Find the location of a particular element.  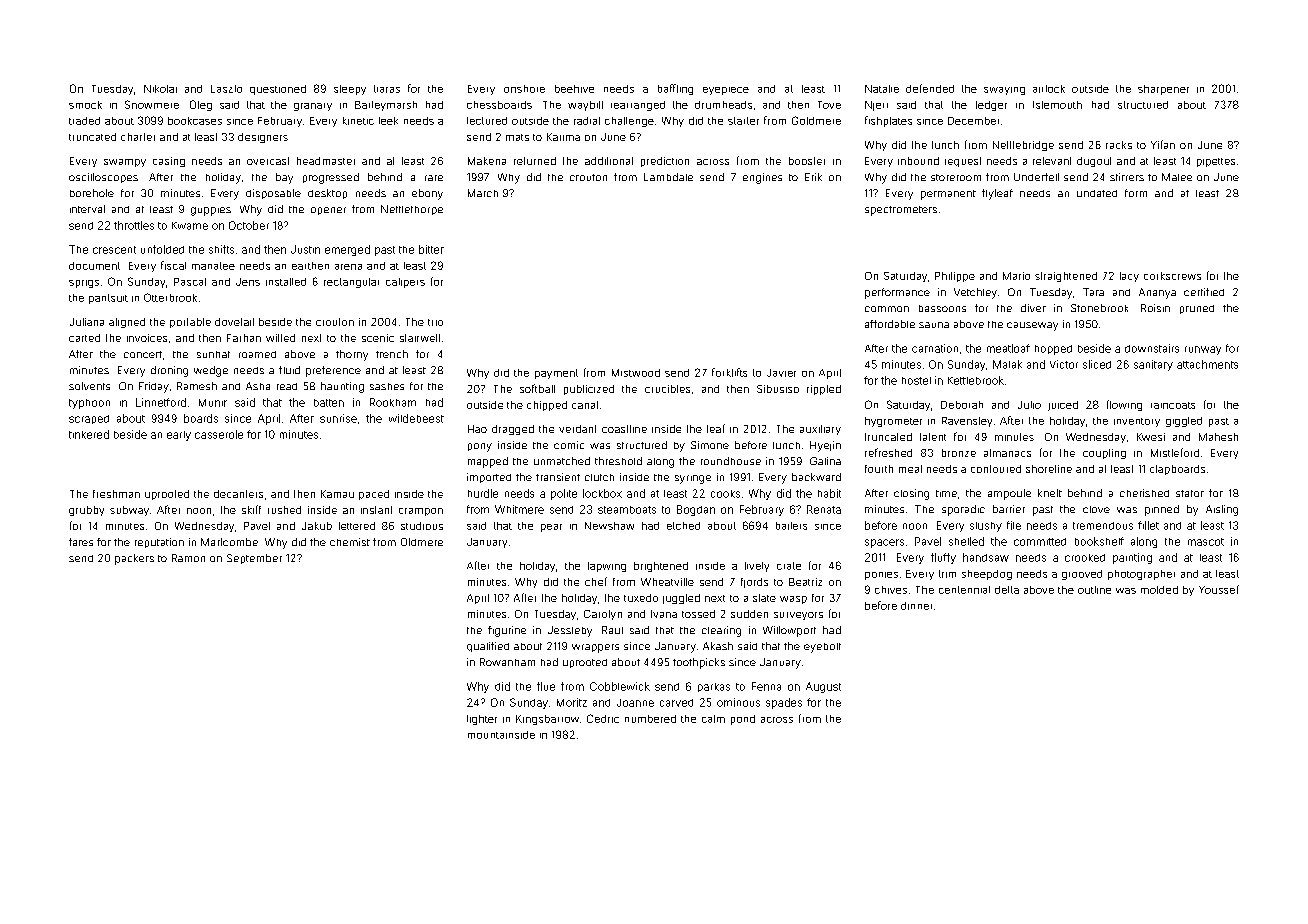

Kingsbarrow is located at coordinates (547, 720).
